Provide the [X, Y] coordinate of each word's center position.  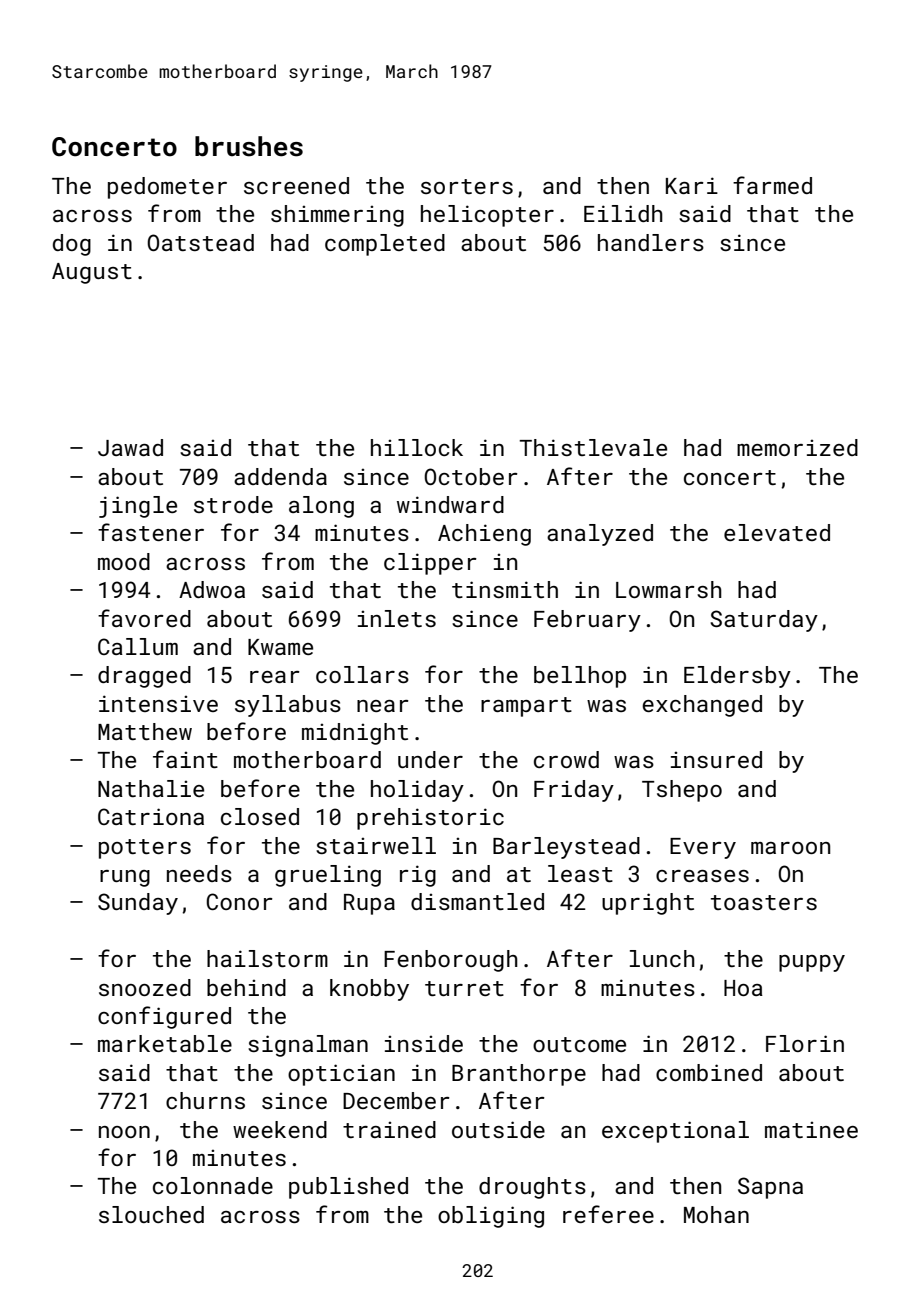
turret [464, 988]
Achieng [484, 535]
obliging [491, 1217]
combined [709, 1072]
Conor [240, 901]
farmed [772, 185]
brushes [249, 146]
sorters [467, 186]
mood [124, 561]
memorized [797, 447]
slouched [151, 1214]
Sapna [770, 1188]
